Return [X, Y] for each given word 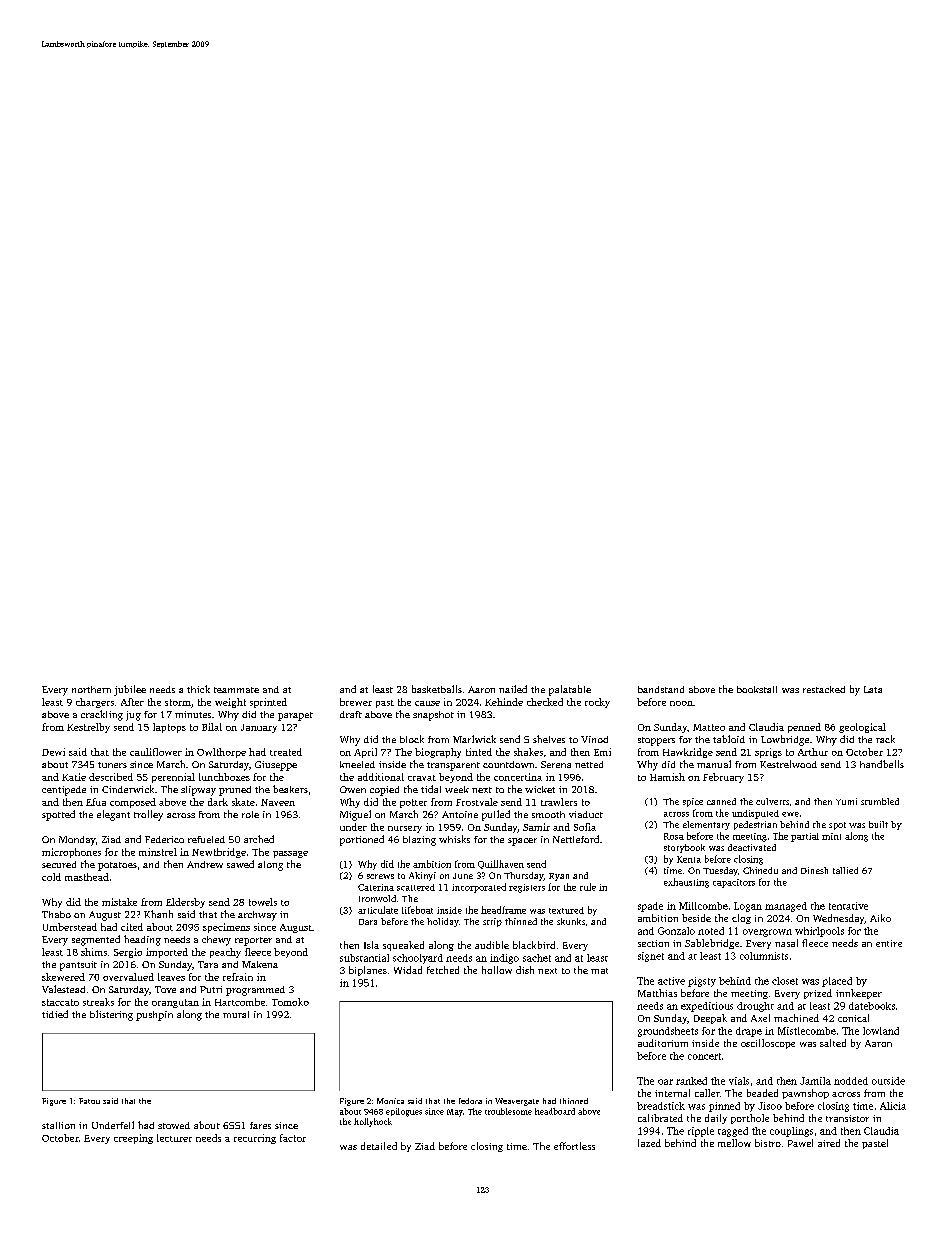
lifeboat [417, 910]
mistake [119, 902]
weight [230, 703]
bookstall [757, 689]
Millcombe [703, 906]
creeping [133, 1139]
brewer [356, 702]
